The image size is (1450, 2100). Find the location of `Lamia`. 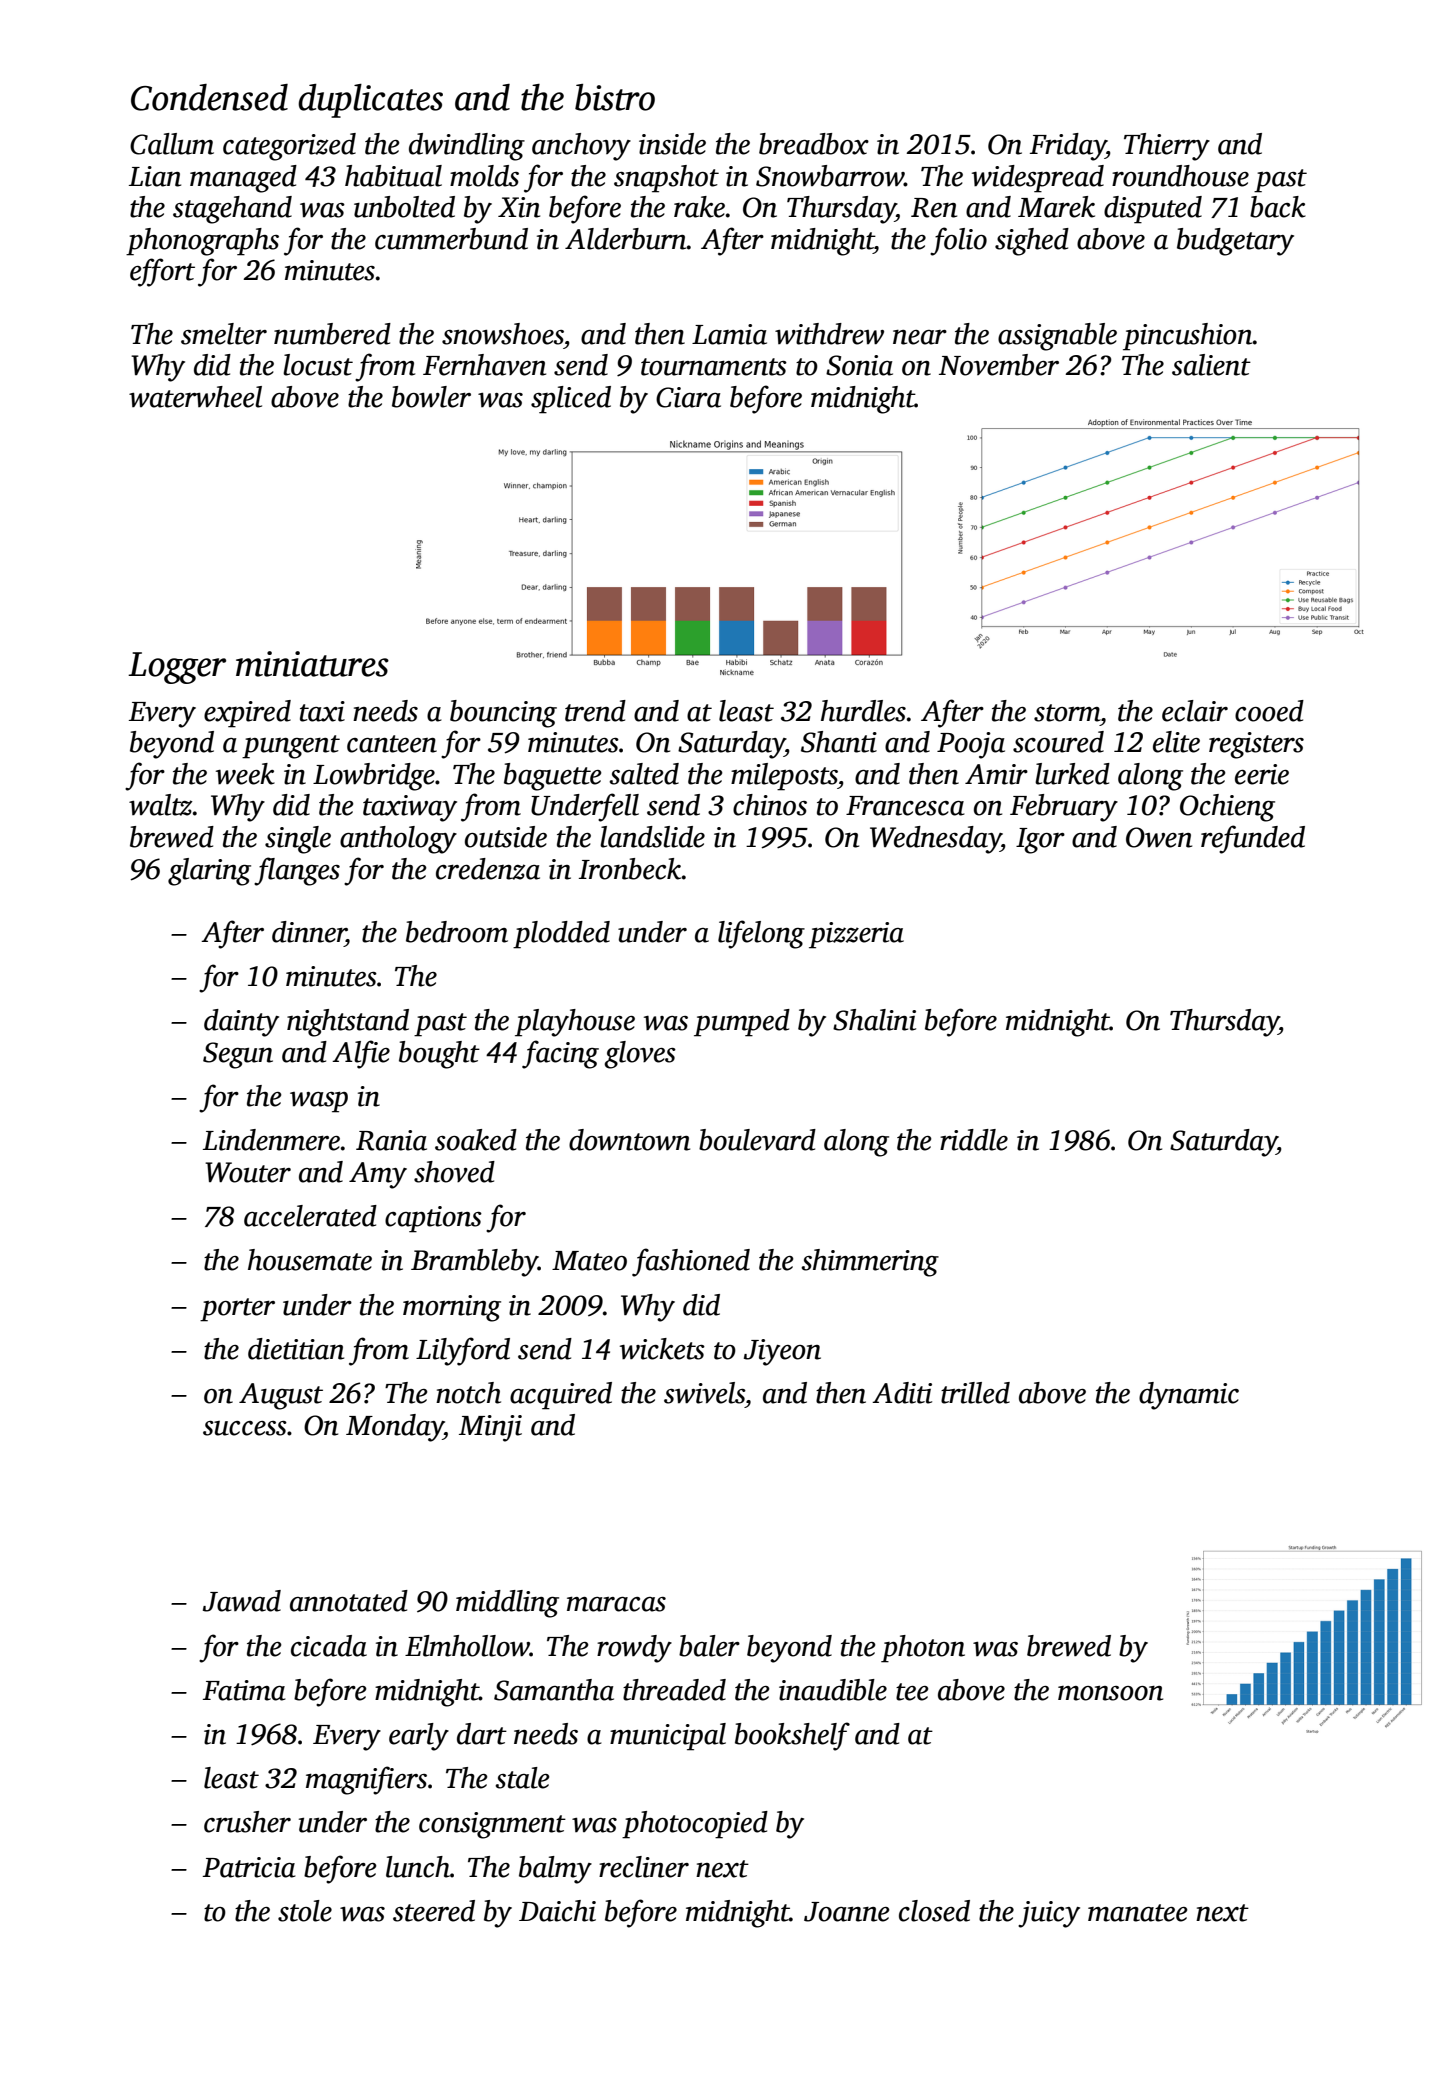

Lamia is located at coordinates (729, 334).
